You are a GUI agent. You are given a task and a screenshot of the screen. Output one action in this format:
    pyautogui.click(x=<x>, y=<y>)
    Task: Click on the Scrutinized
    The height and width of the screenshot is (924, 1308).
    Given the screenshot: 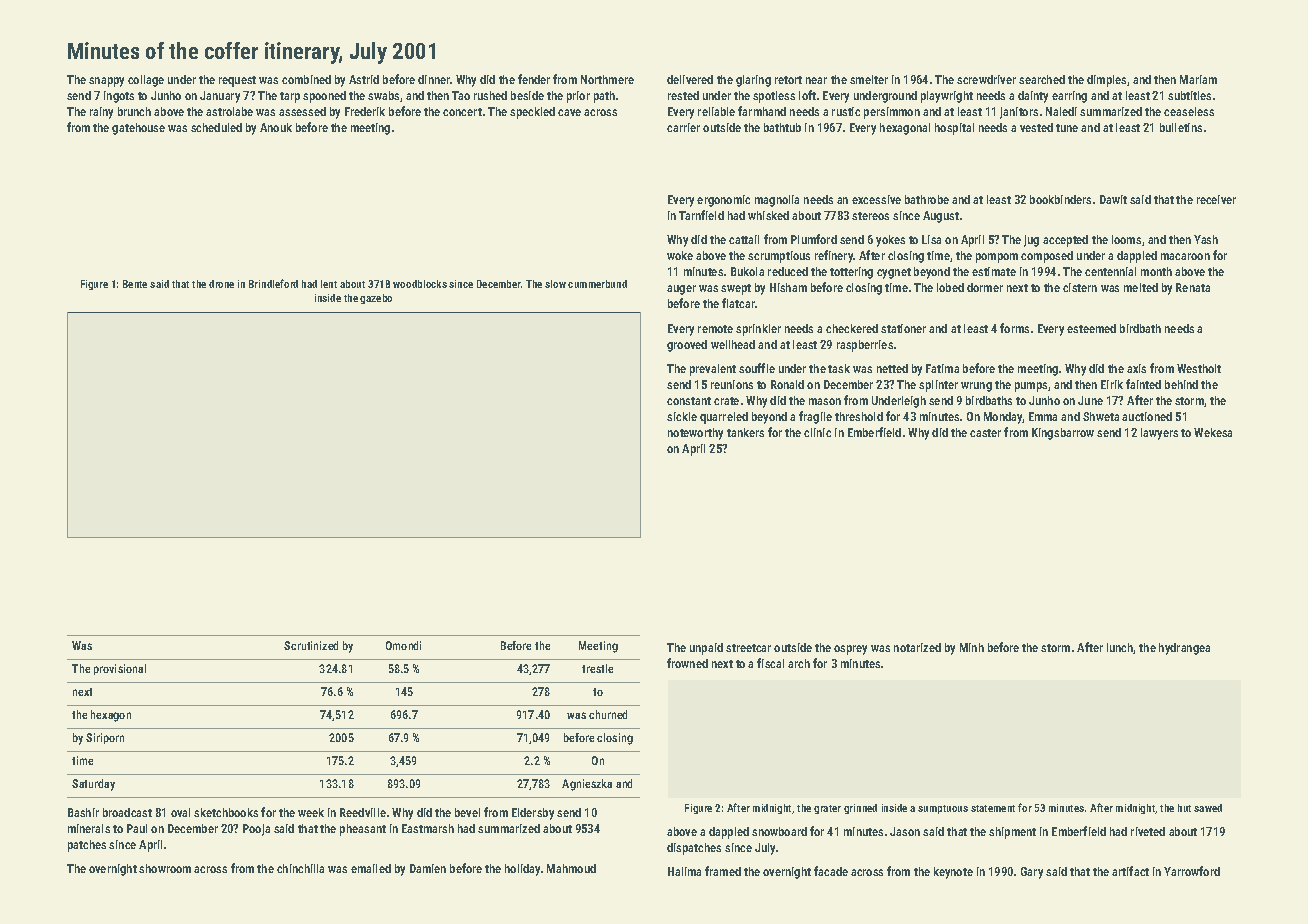 What is the action you would take?
    pyautogui.click(x=311, y=645)
